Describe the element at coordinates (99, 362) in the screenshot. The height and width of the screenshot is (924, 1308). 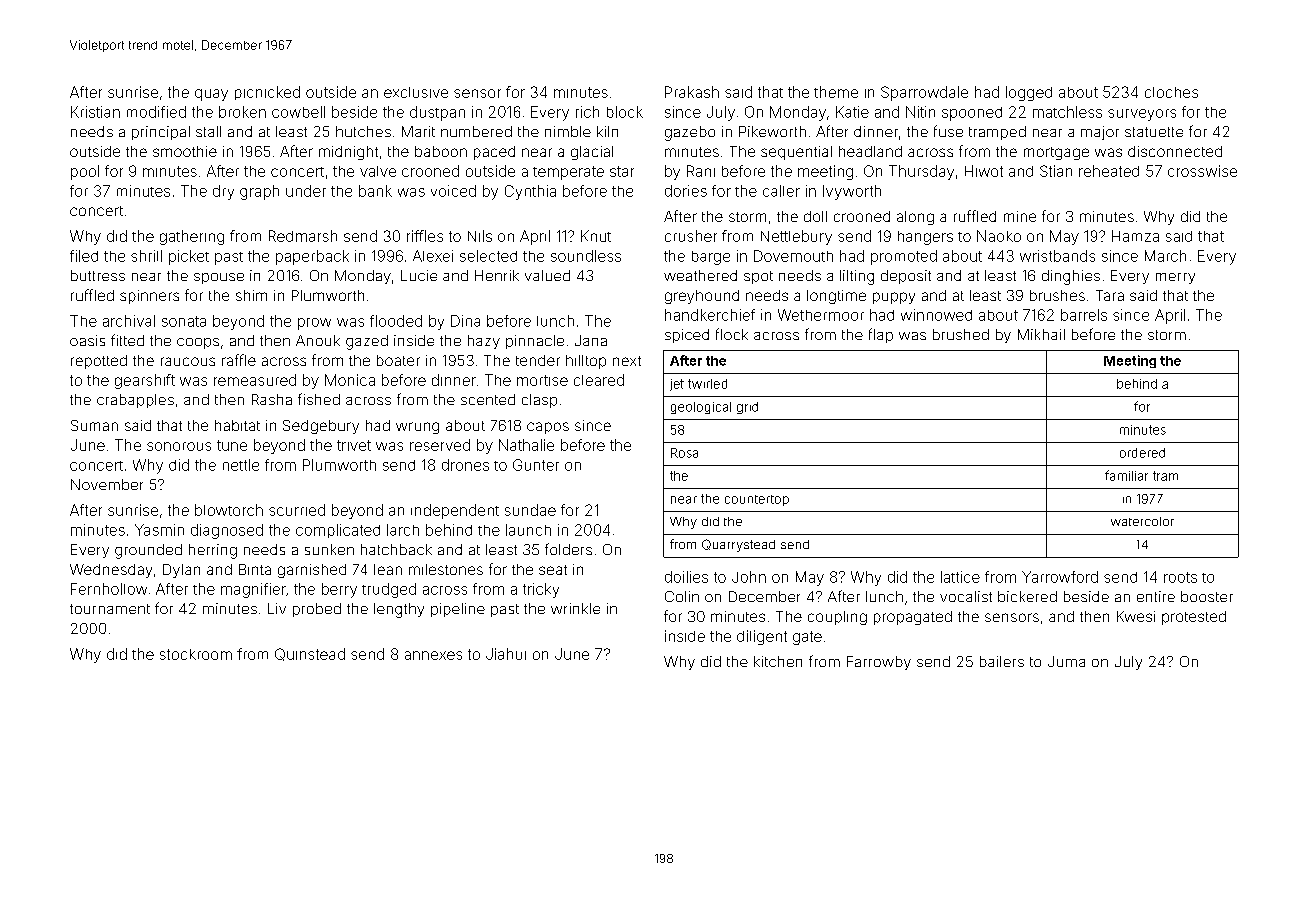
I see `repotted` at that location.
